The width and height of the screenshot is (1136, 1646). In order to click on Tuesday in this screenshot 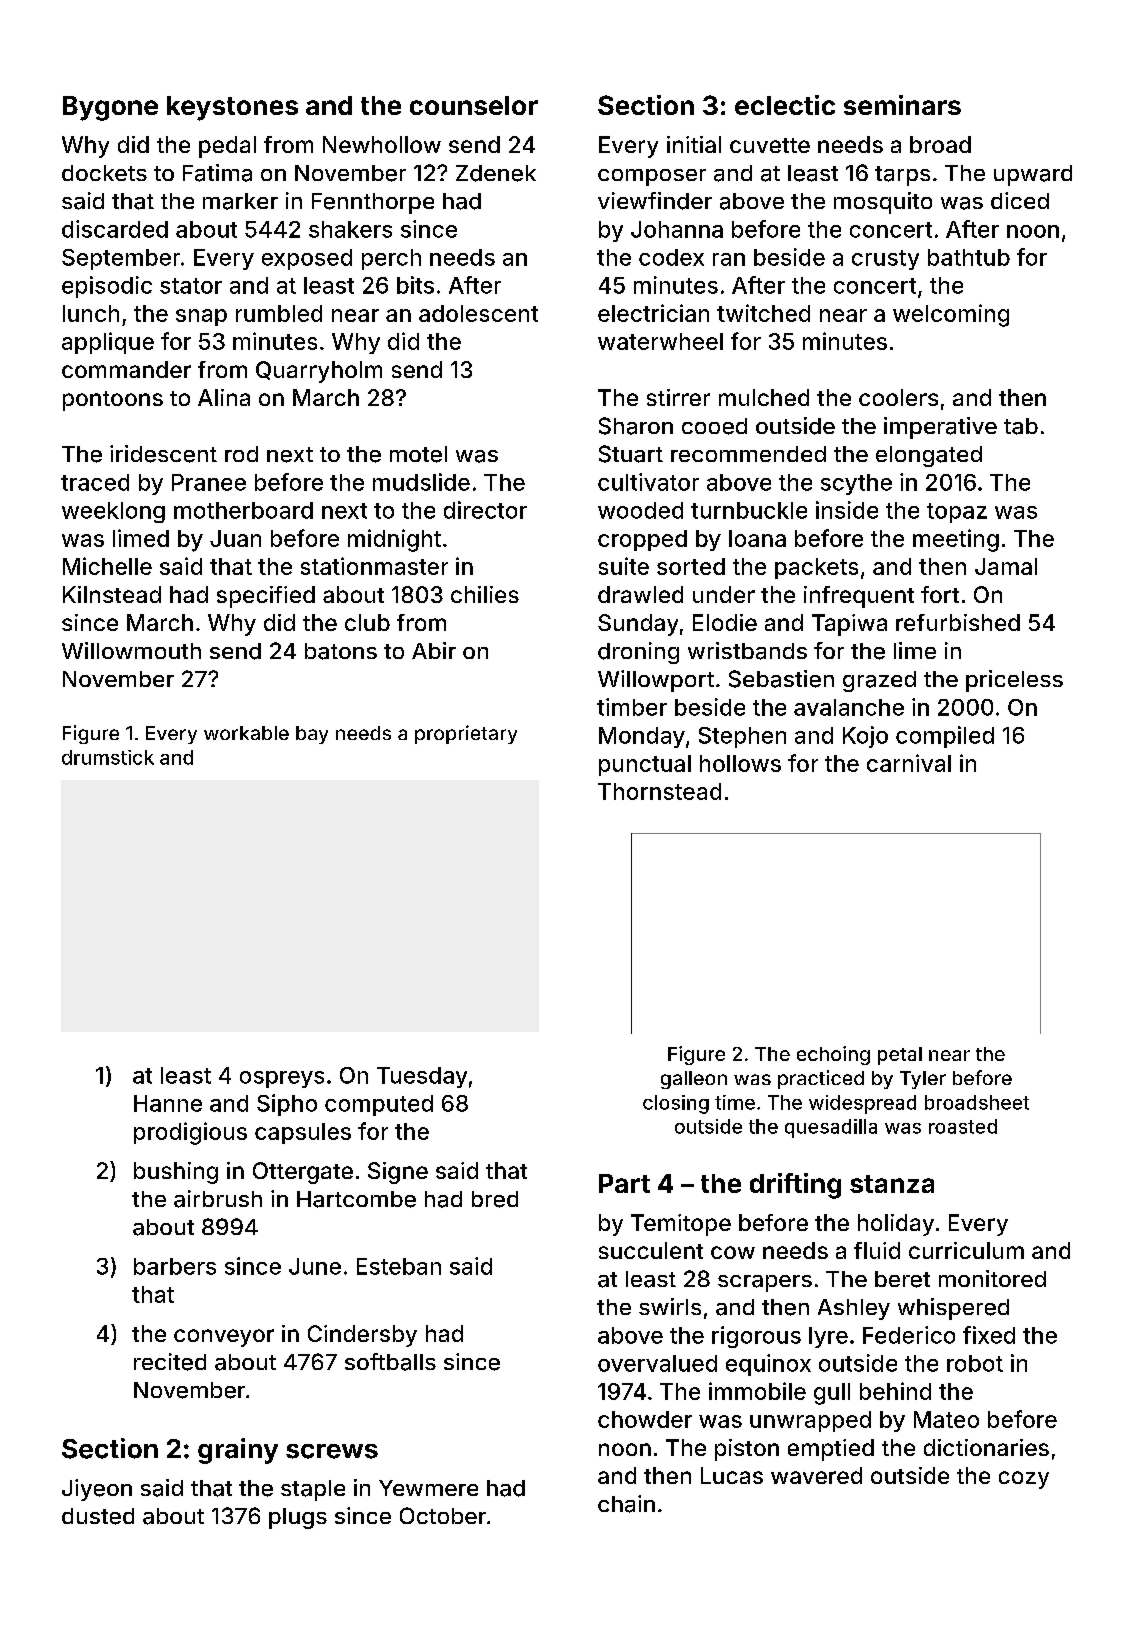, I will do `click(422, 1077)`.
